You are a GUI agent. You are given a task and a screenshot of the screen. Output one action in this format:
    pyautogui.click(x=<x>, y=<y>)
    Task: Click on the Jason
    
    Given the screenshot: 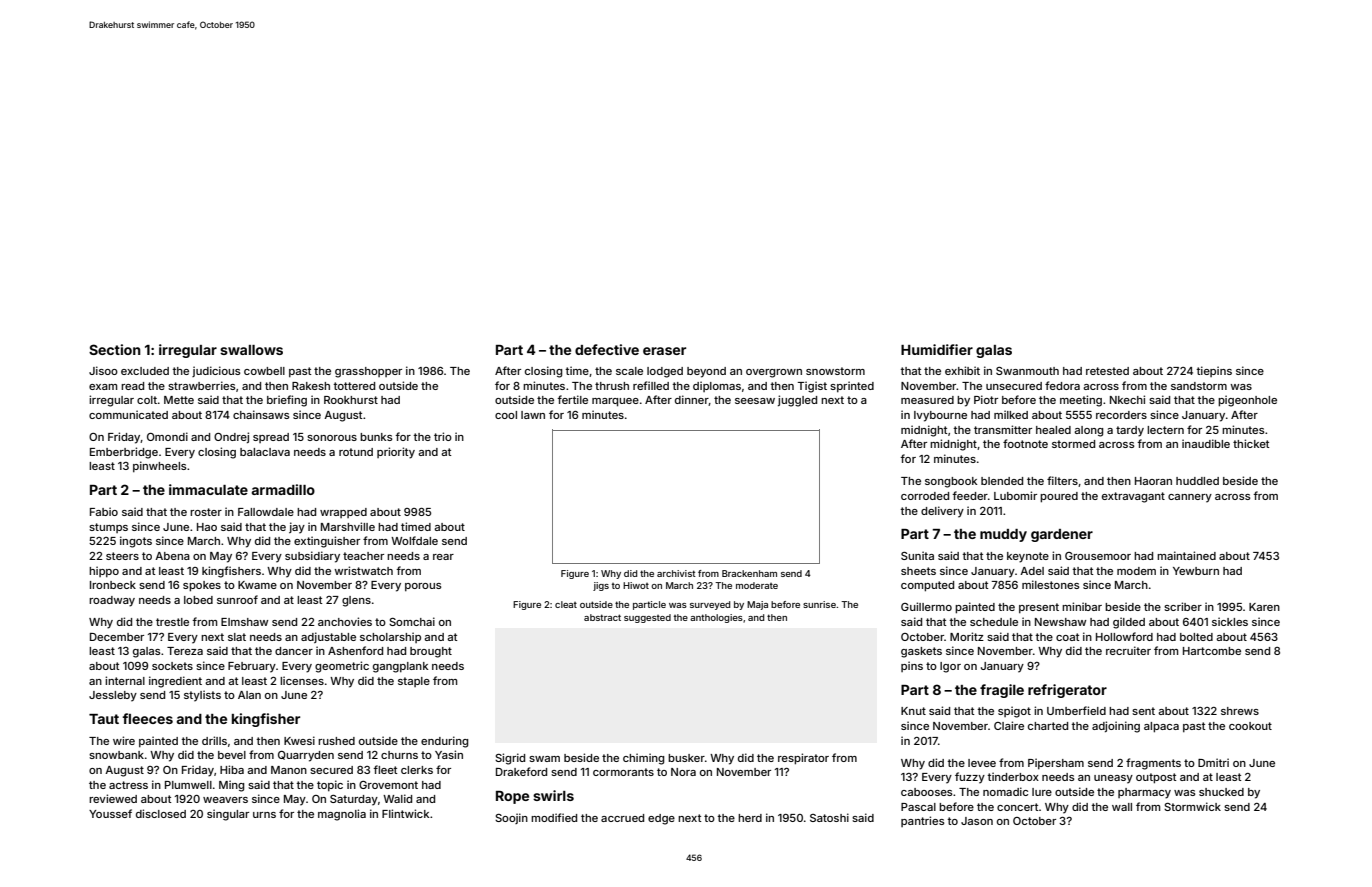 What is the action you would take?
    pyautogui.click(x=977, y=821)
